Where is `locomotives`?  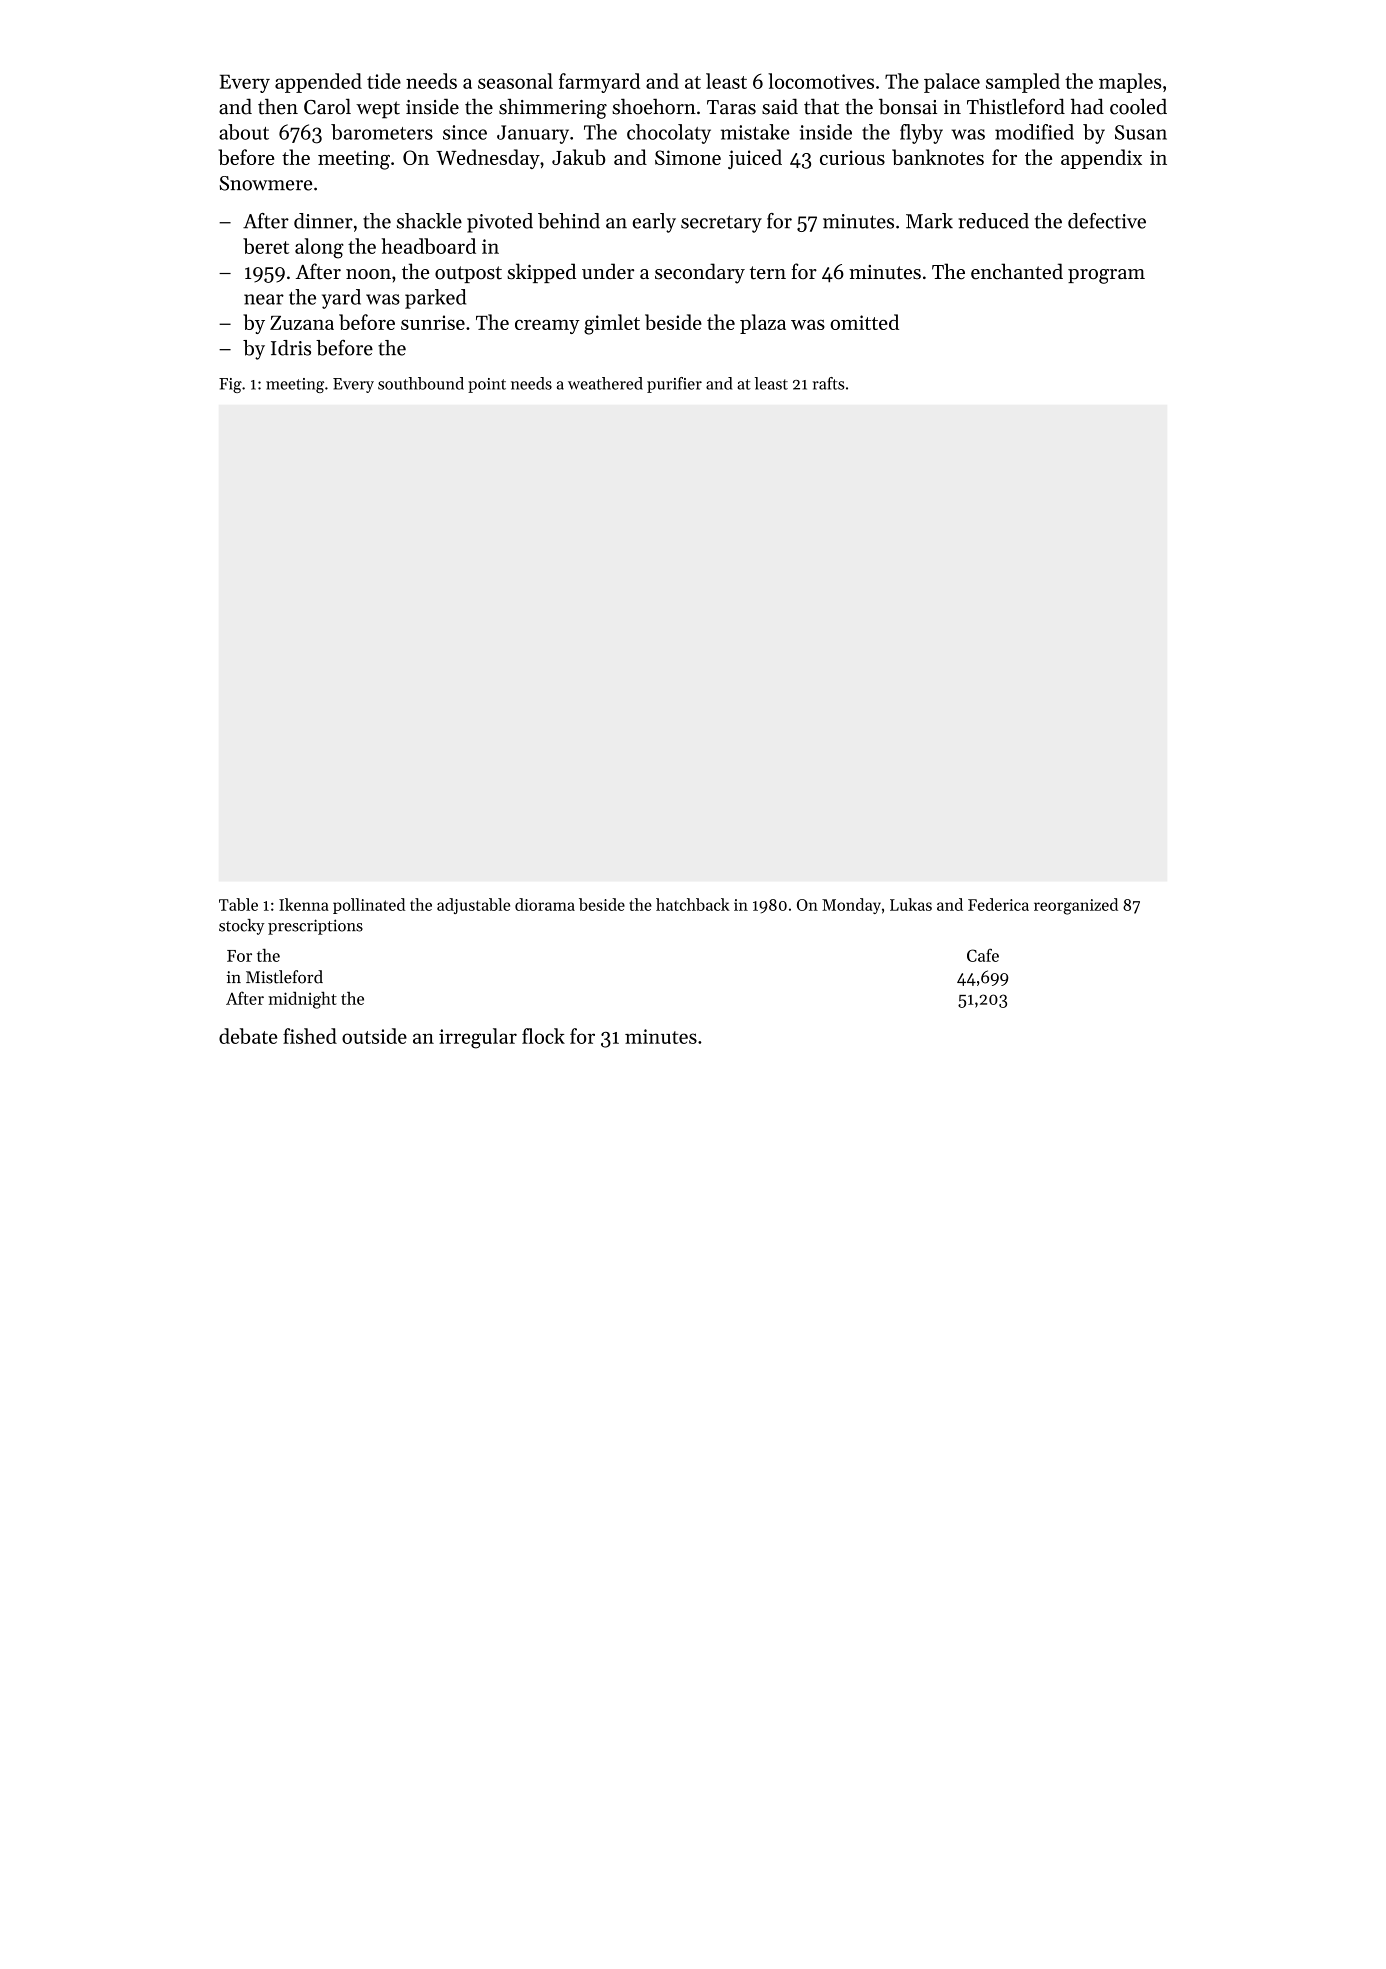 locomotives is located at coordinates (821, 81).
